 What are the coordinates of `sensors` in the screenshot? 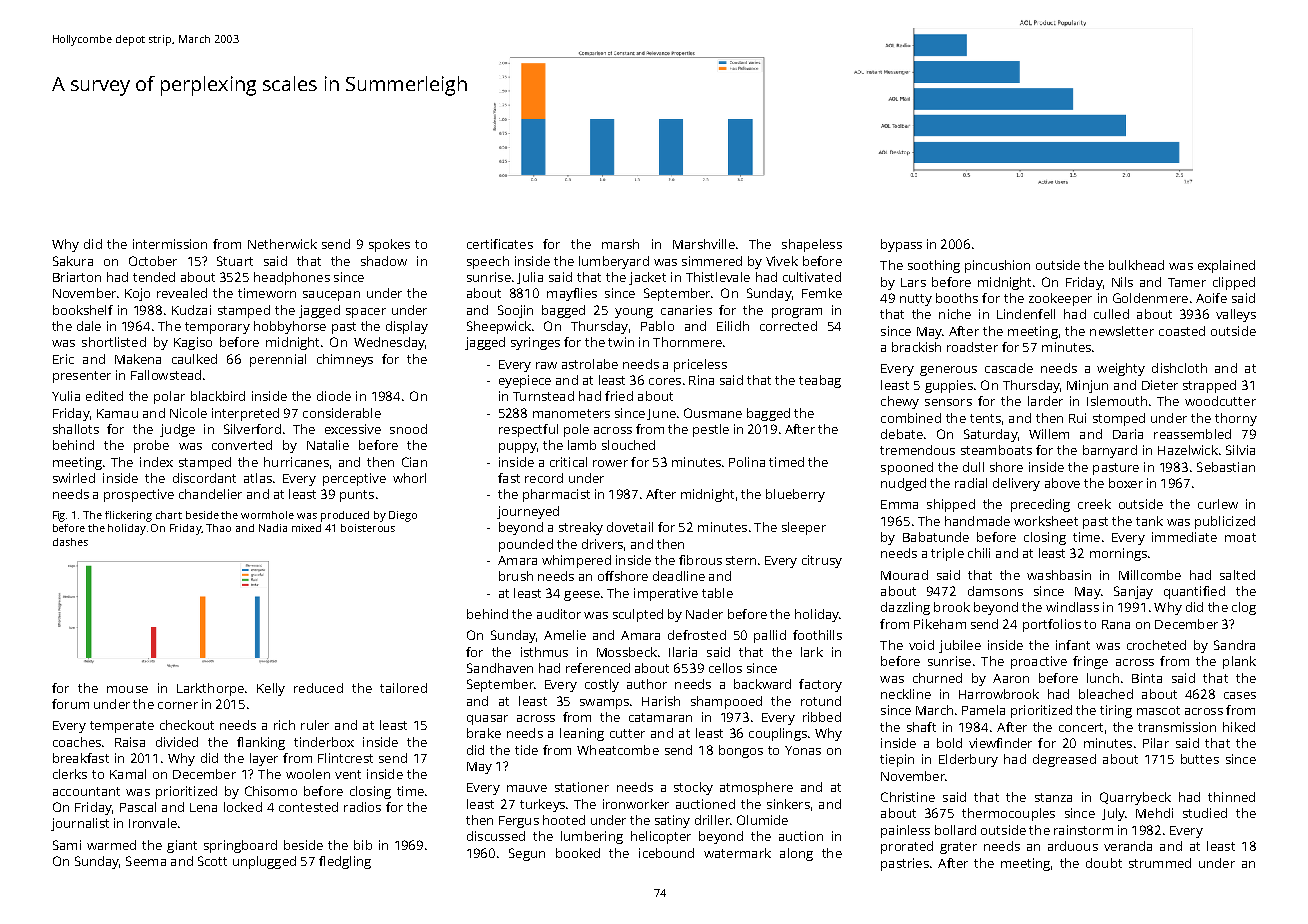 It's located at (948, 402).
